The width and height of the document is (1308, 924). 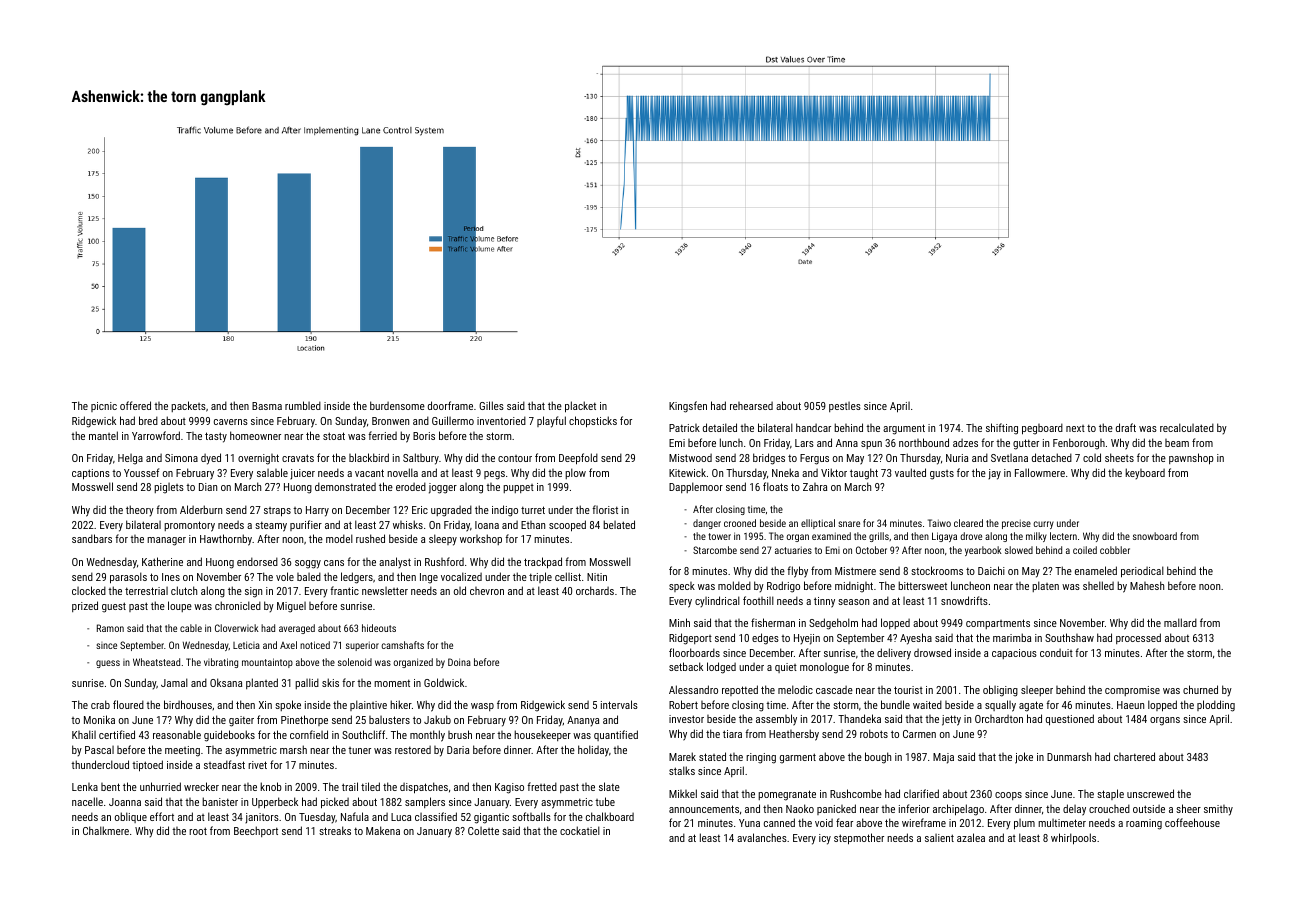 What do you see at coordinates (188, 406) in the document?
I see `packets` at bounding box center [188, 406].
